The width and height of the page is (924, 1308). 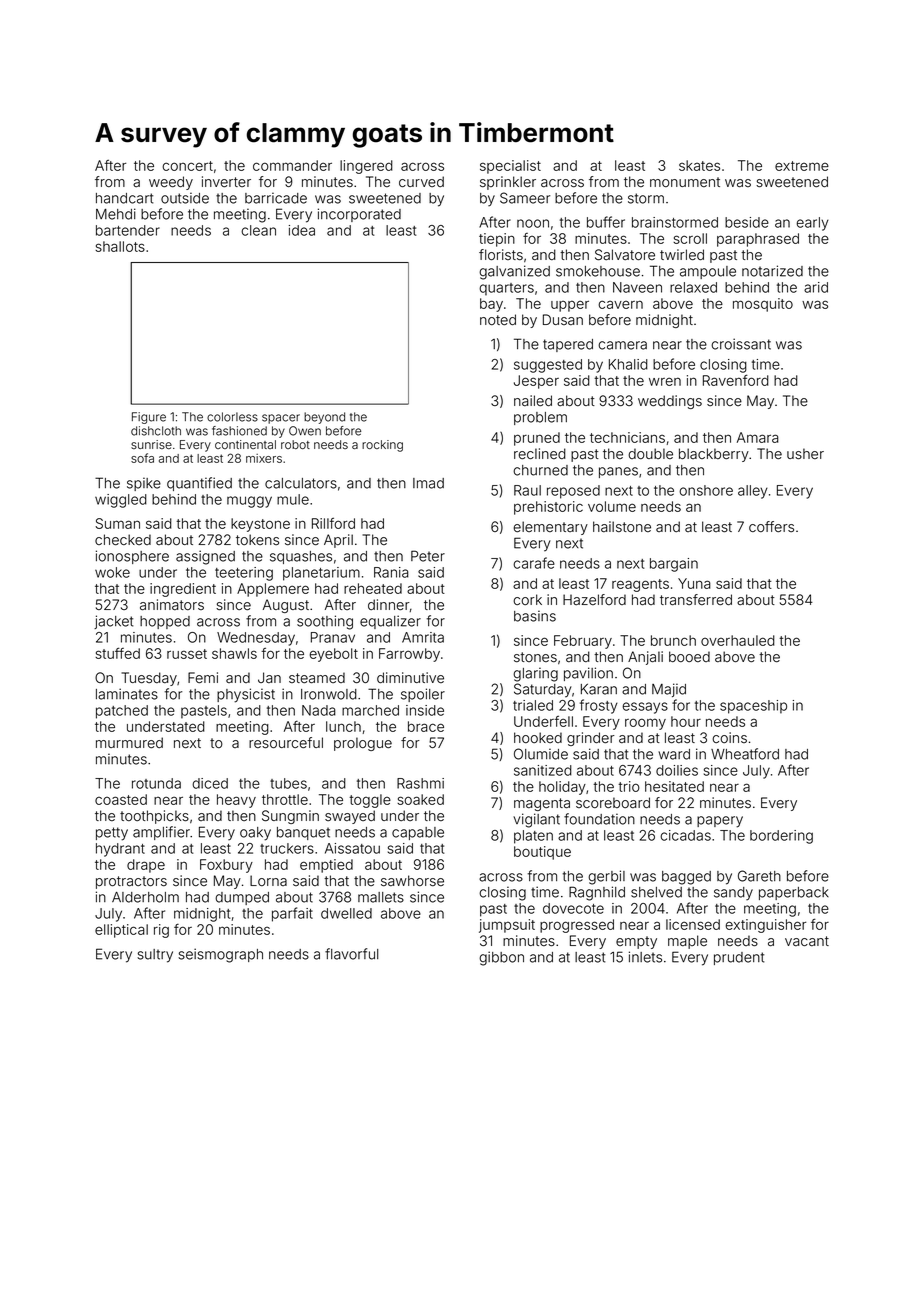 What do you see at coordinates (366, 167) in the page?
I see `lingered` at bounding box center [366, 167].
